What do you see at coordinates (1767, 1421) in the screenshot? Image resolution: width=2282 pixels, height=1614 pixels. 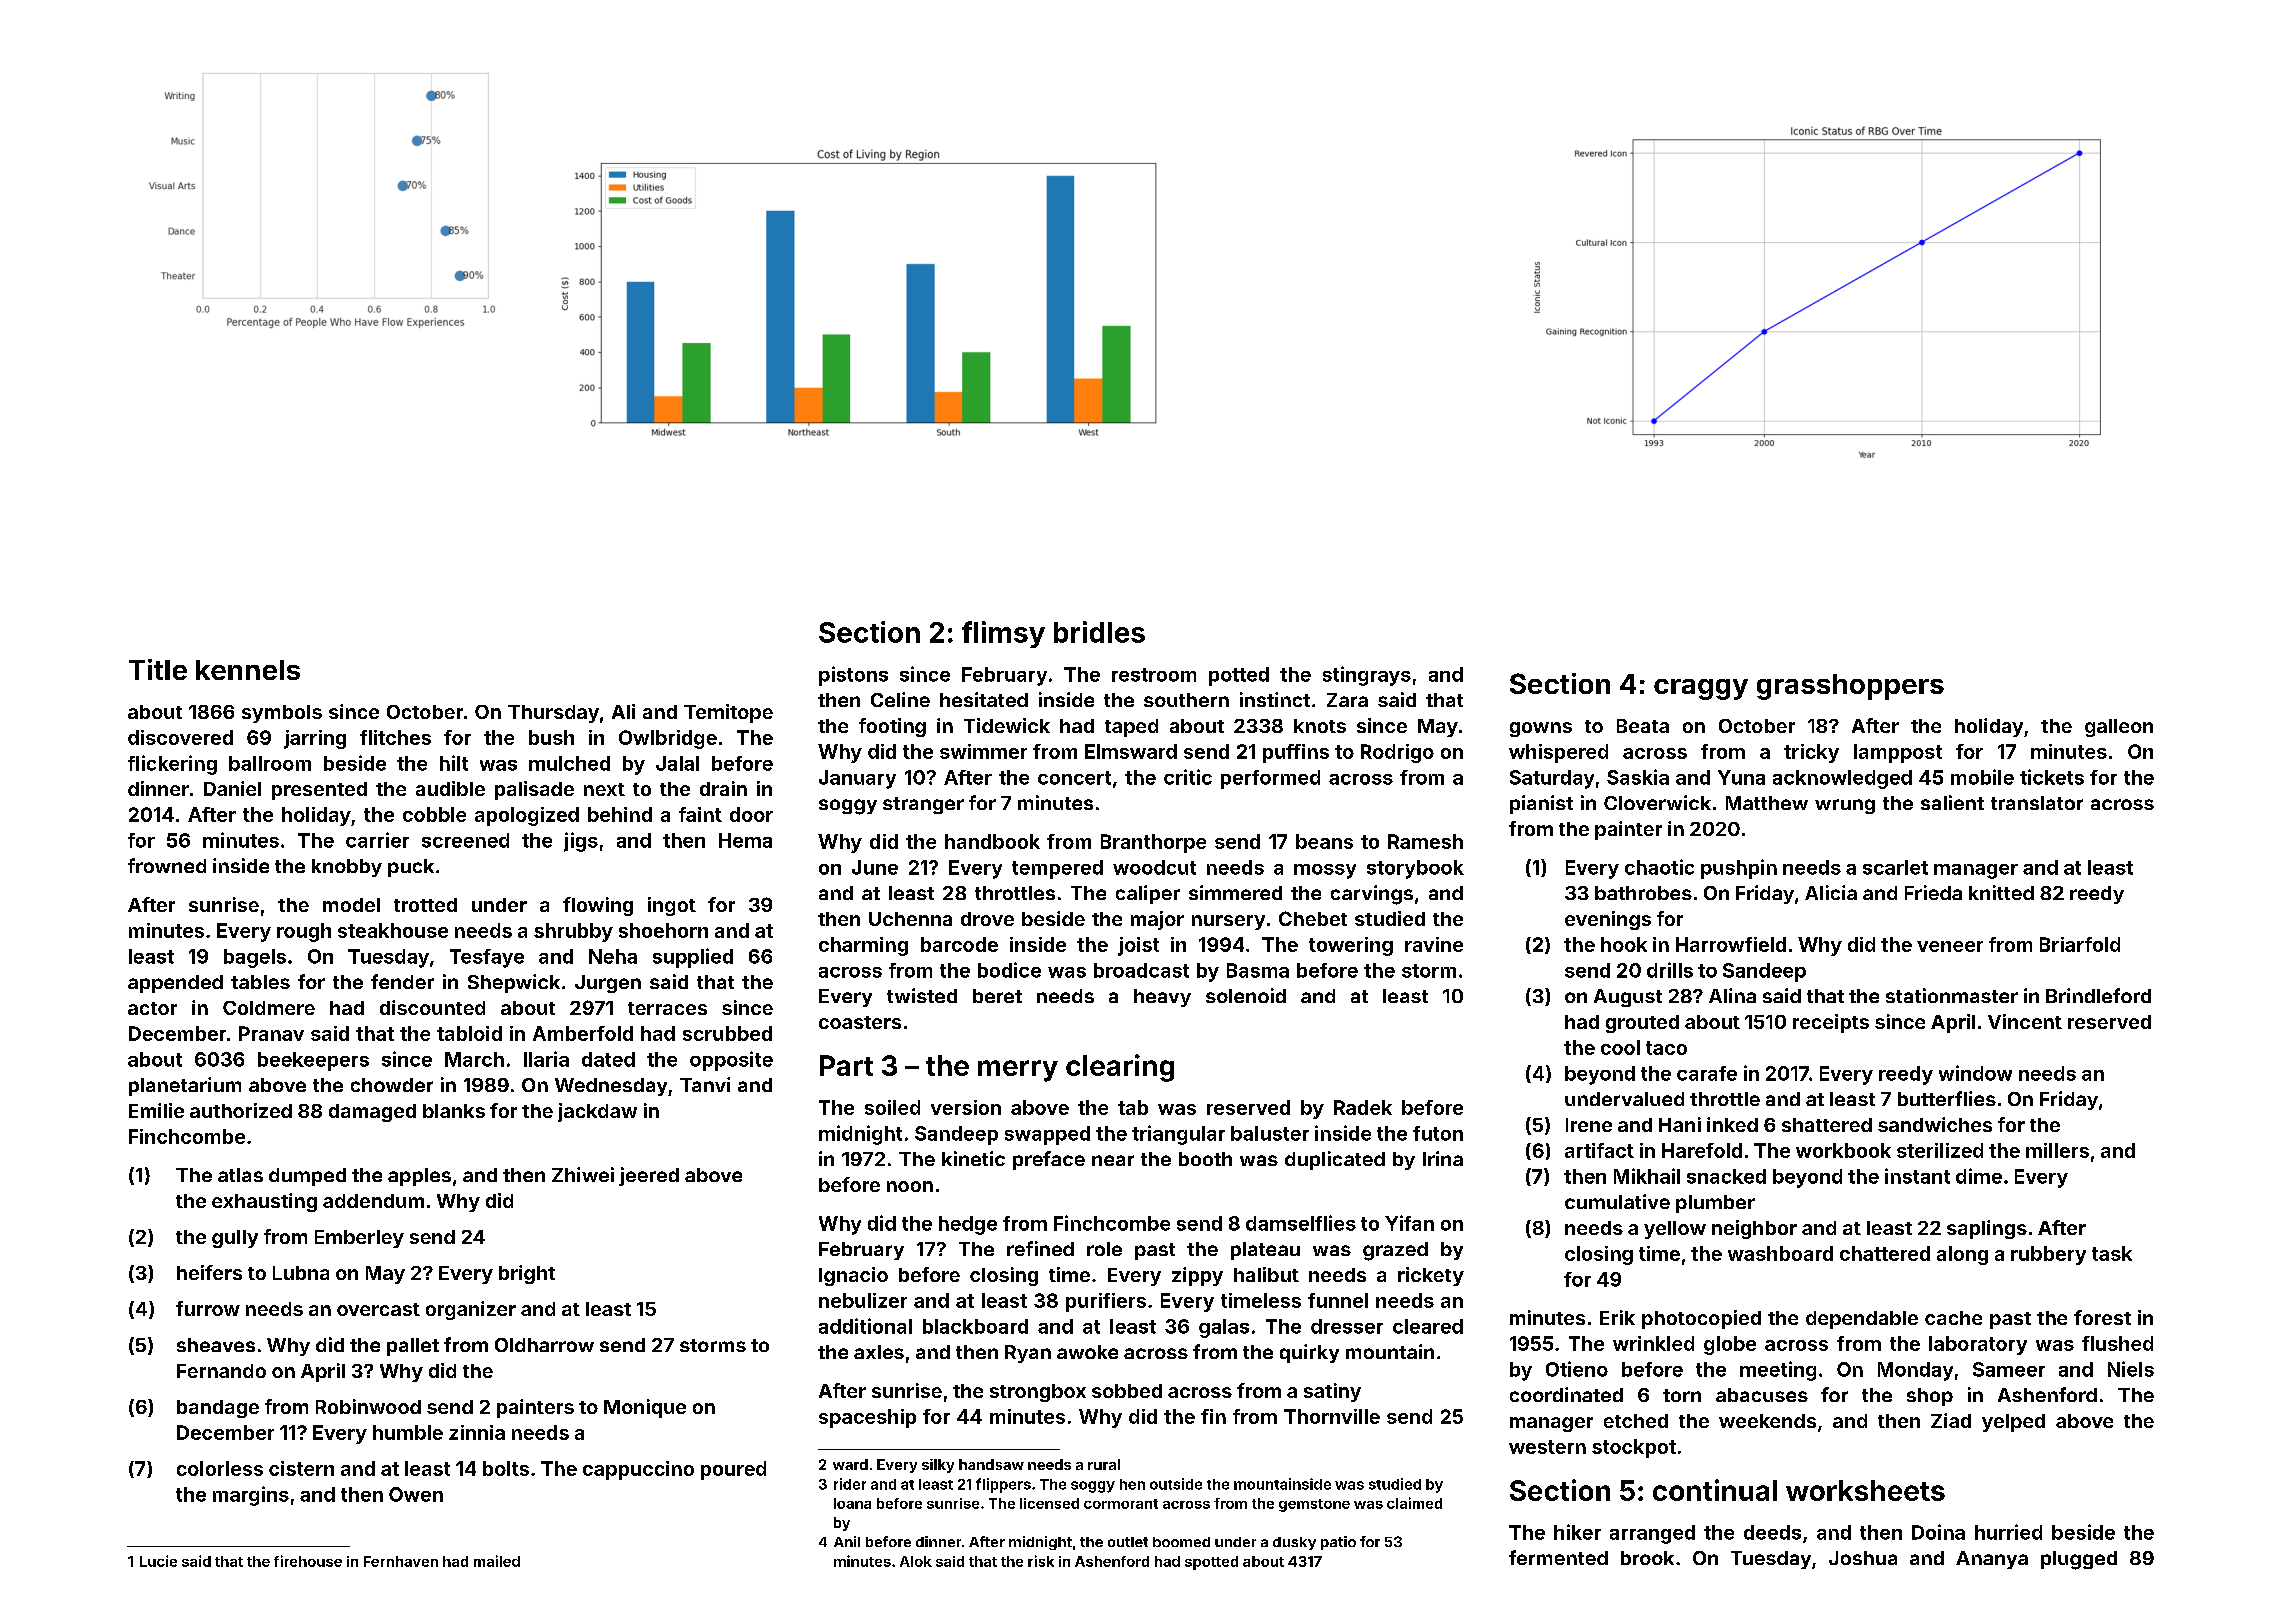 I see `weekends` at bounding box center [1767, 1421].
